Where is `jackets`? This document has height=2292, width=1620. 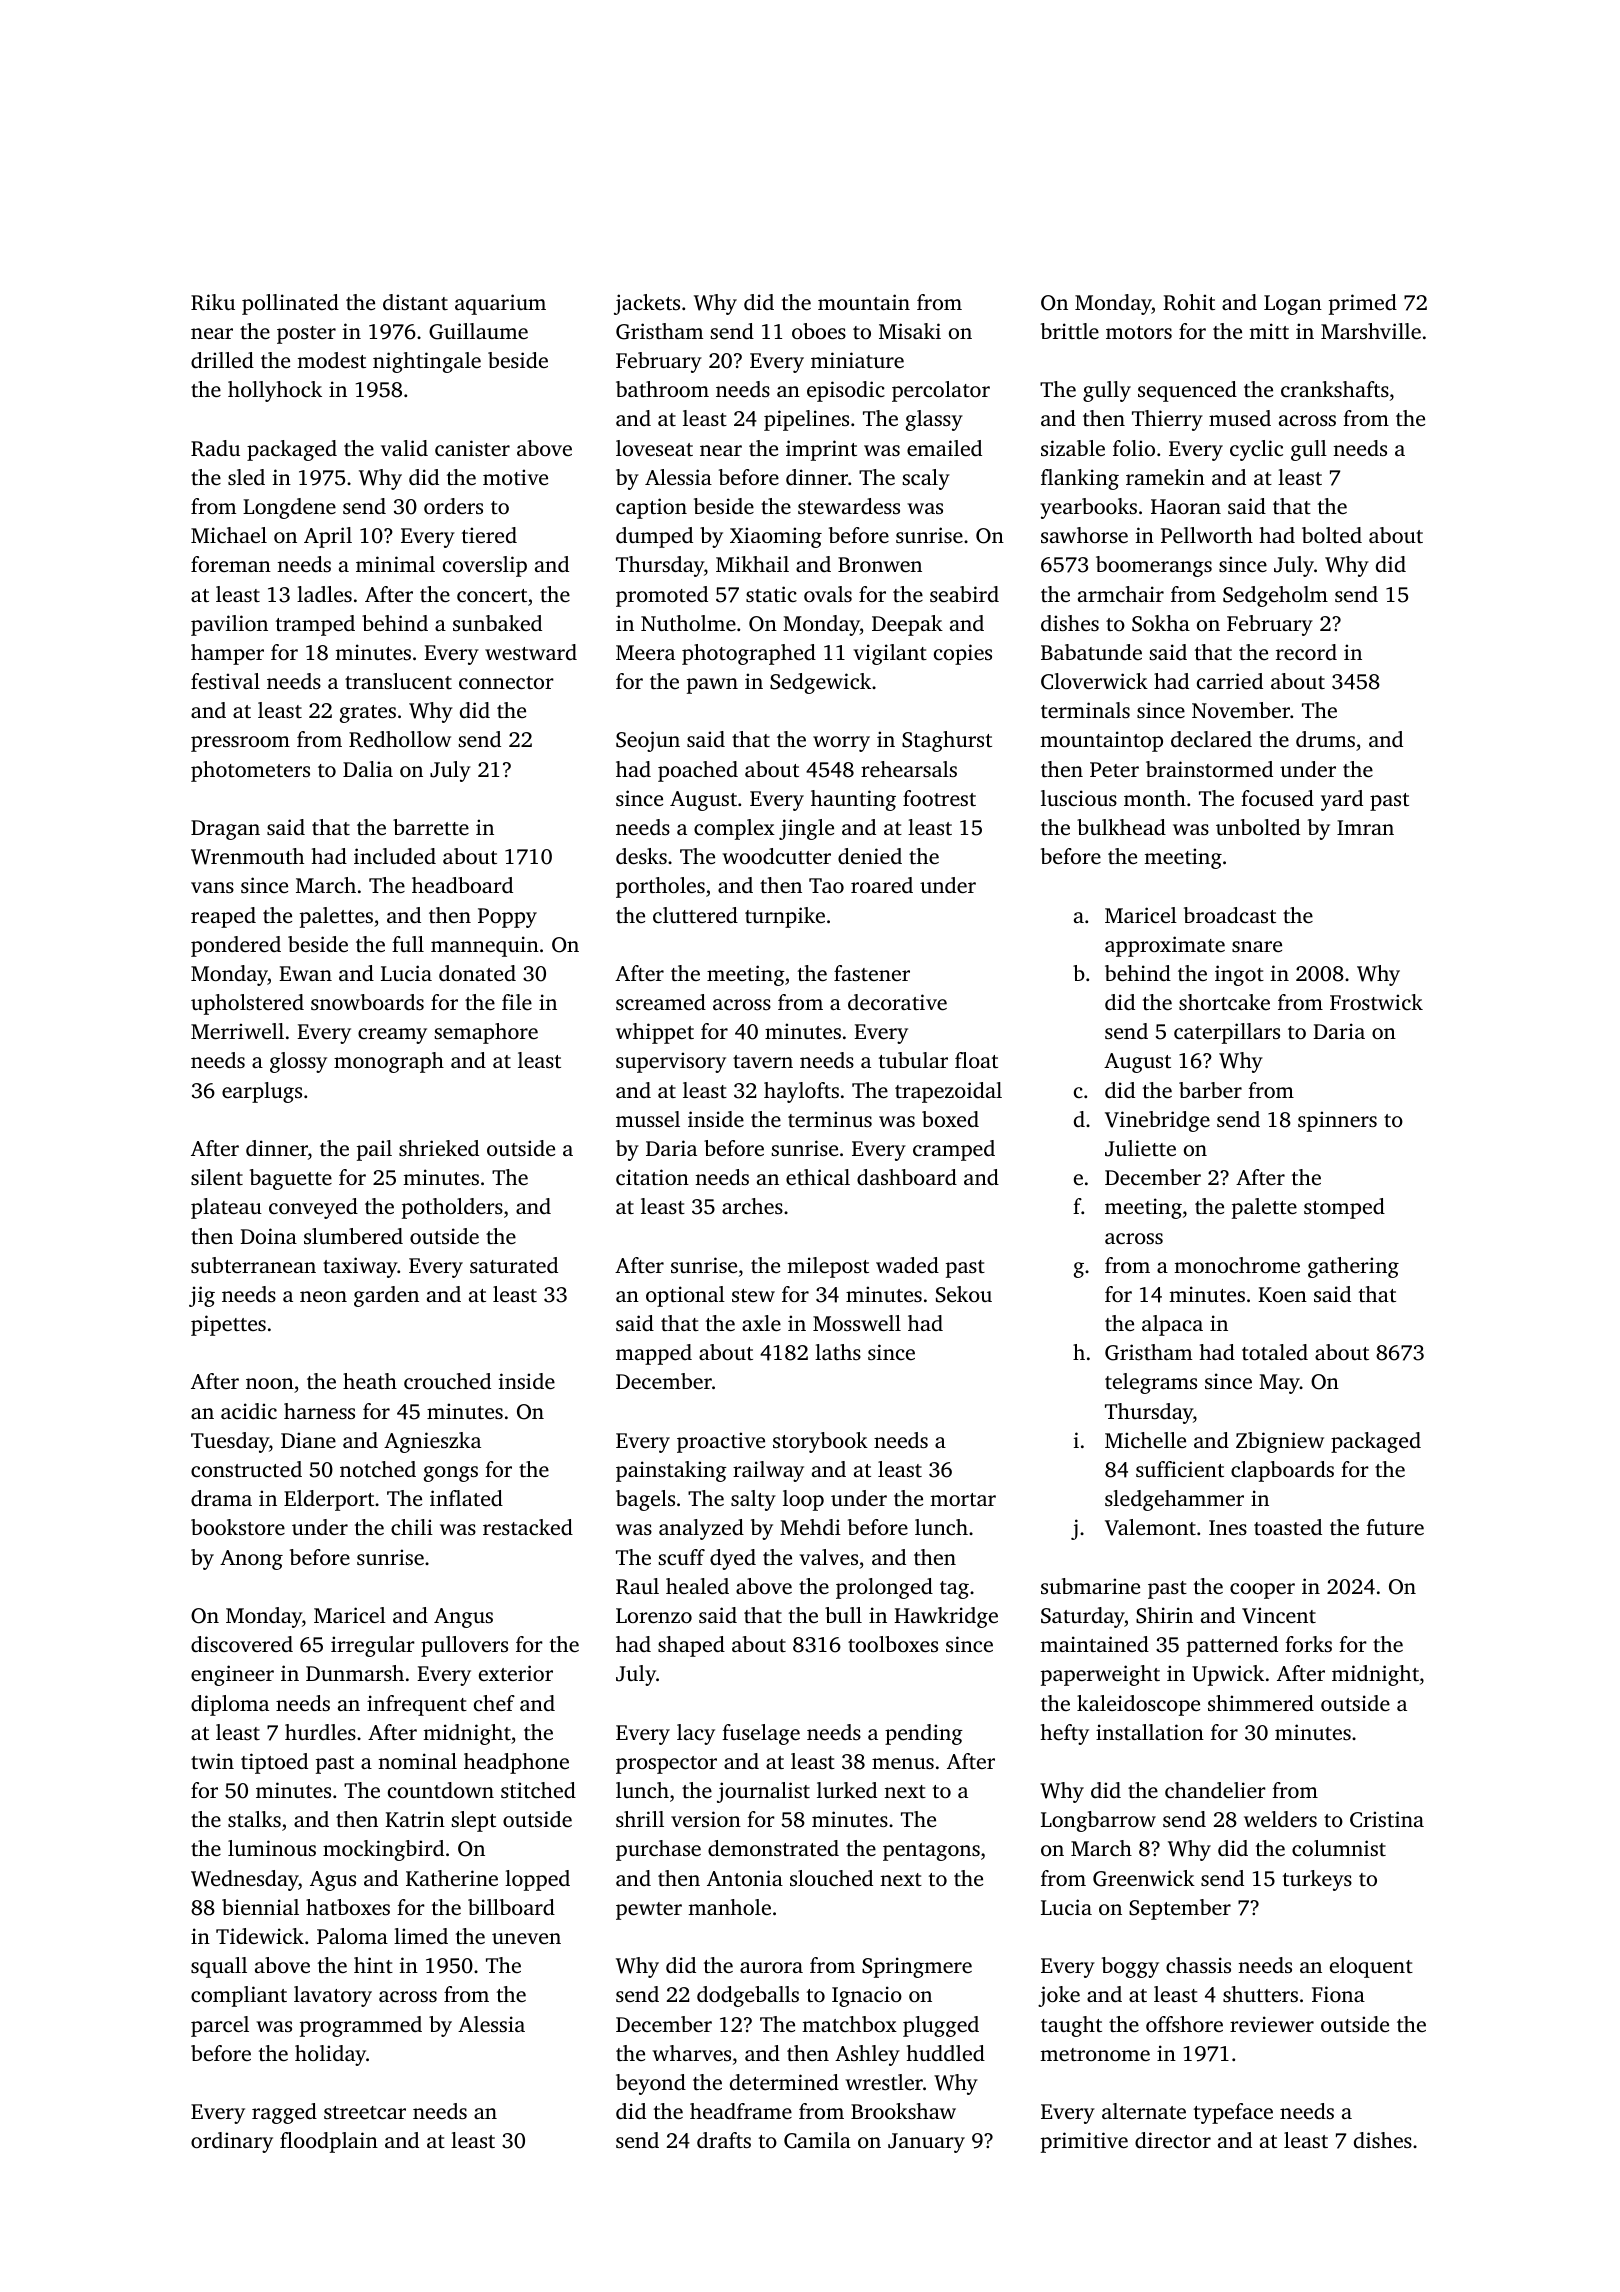 jackets is located at coordinates (647, 304).
